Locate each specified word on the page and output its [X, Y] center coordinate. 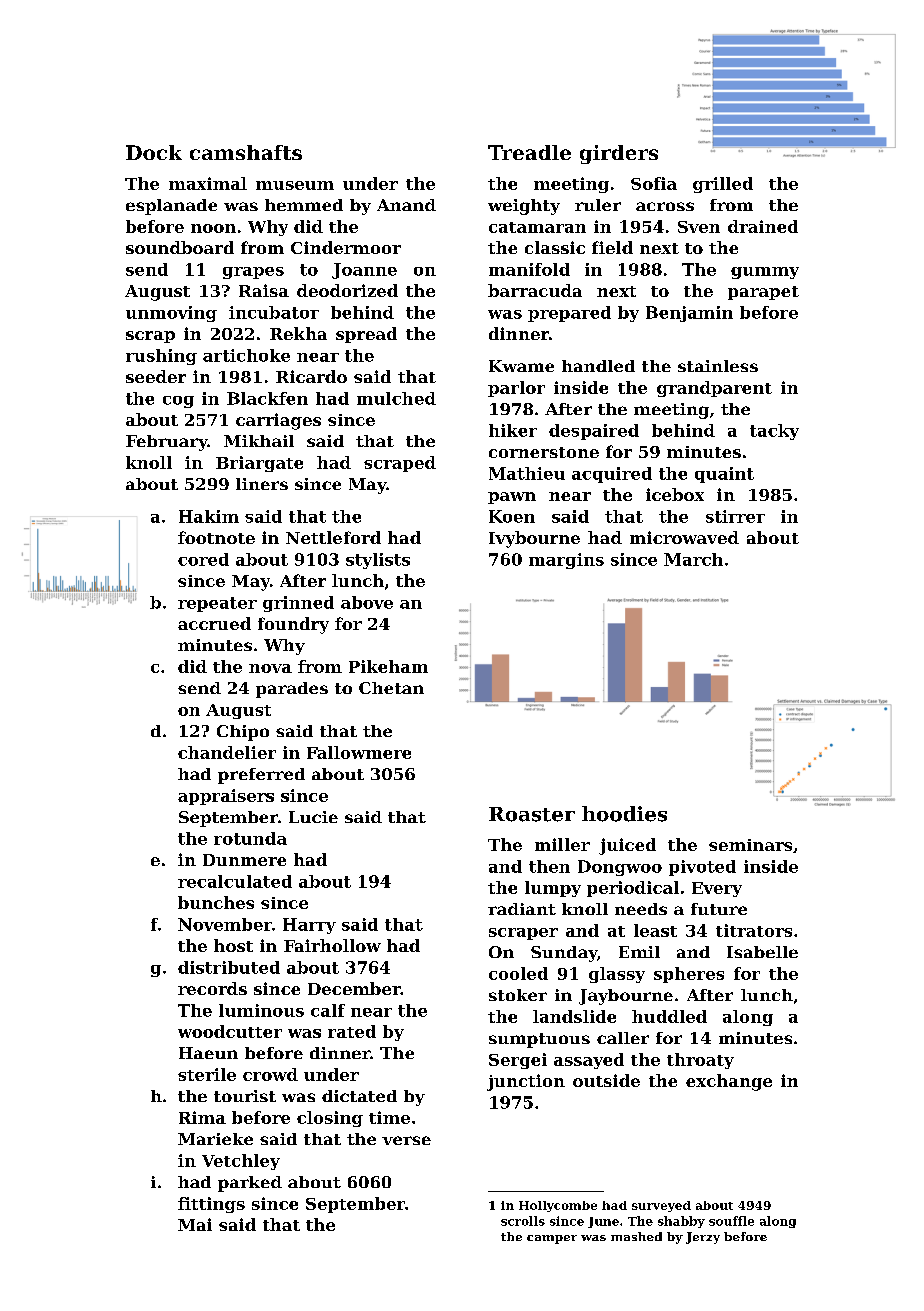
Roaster [532, 814]
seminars [750, 845]
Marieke [215, 1139]
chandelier [227, 752]
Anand [406, 205]
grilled [723, 185]
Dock [154, 152]
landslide [574, 1016]
